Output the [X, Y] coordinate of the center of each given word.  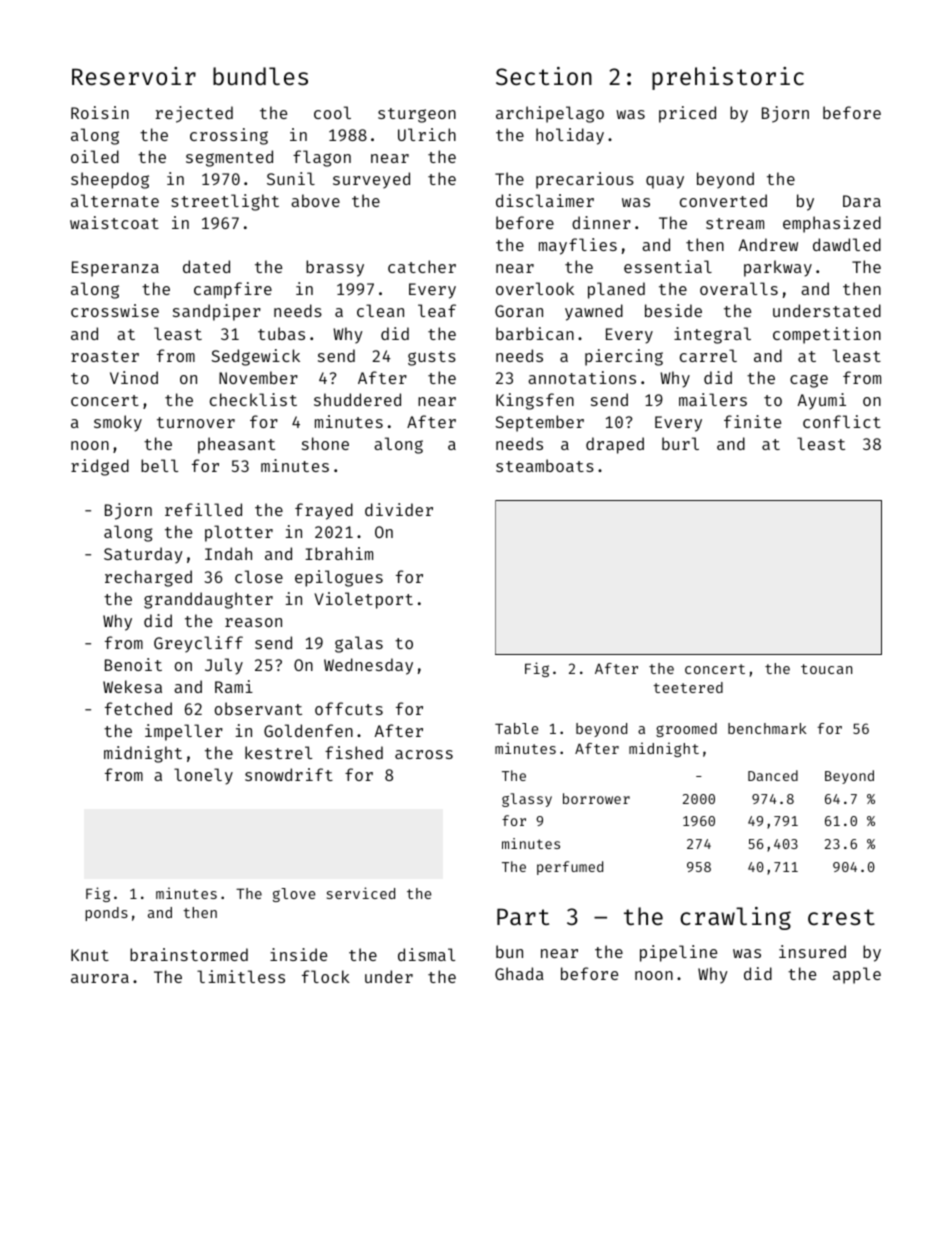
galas [359, 644]
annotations [582, 377]
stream [735, 223]
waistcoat [114, 222]
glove [294, 895]
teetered [688, 687]
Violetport [363, 600]
